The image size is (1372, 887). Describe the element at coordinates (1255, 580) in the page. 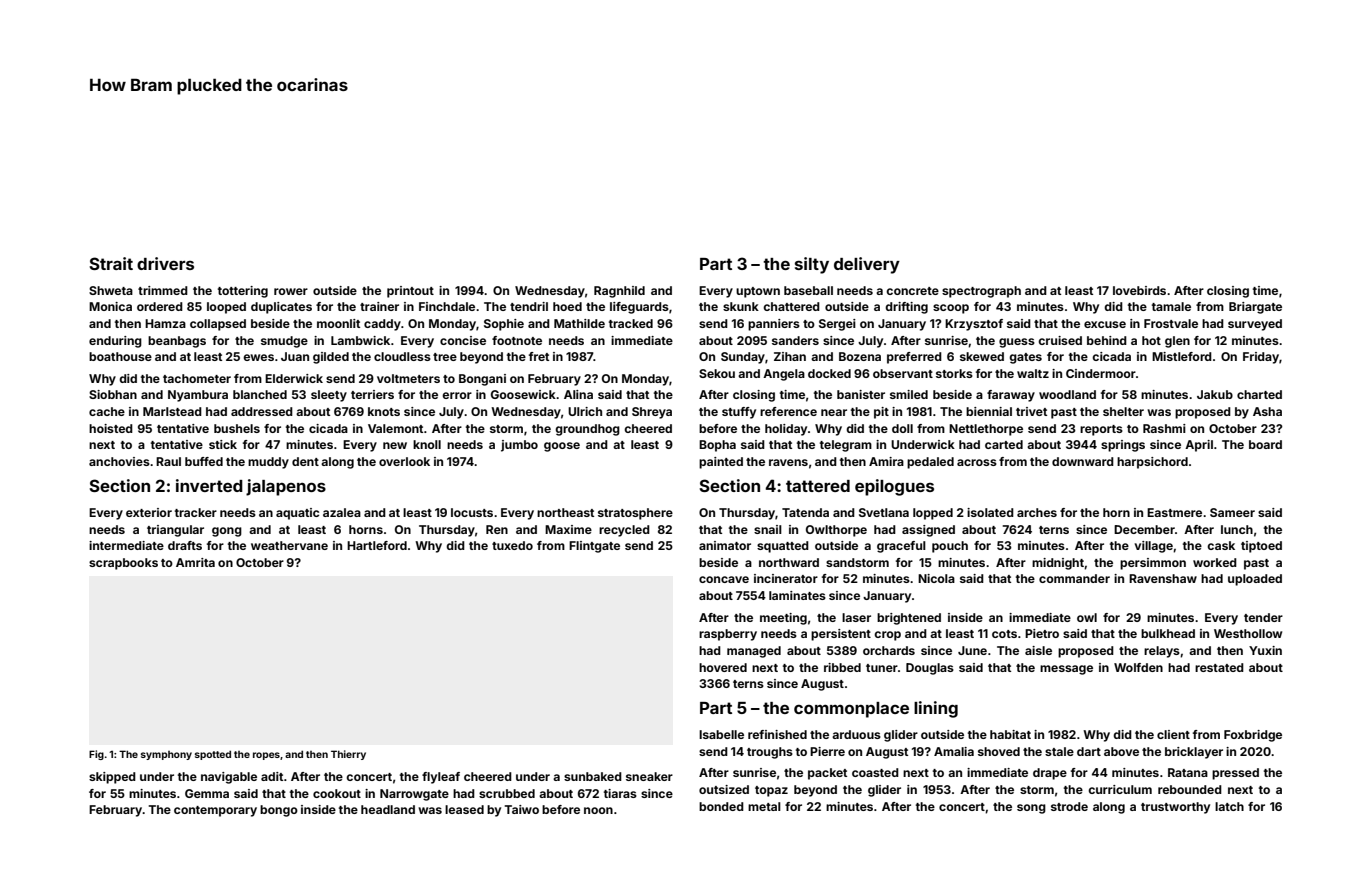

I see `uploaded` at that location.
